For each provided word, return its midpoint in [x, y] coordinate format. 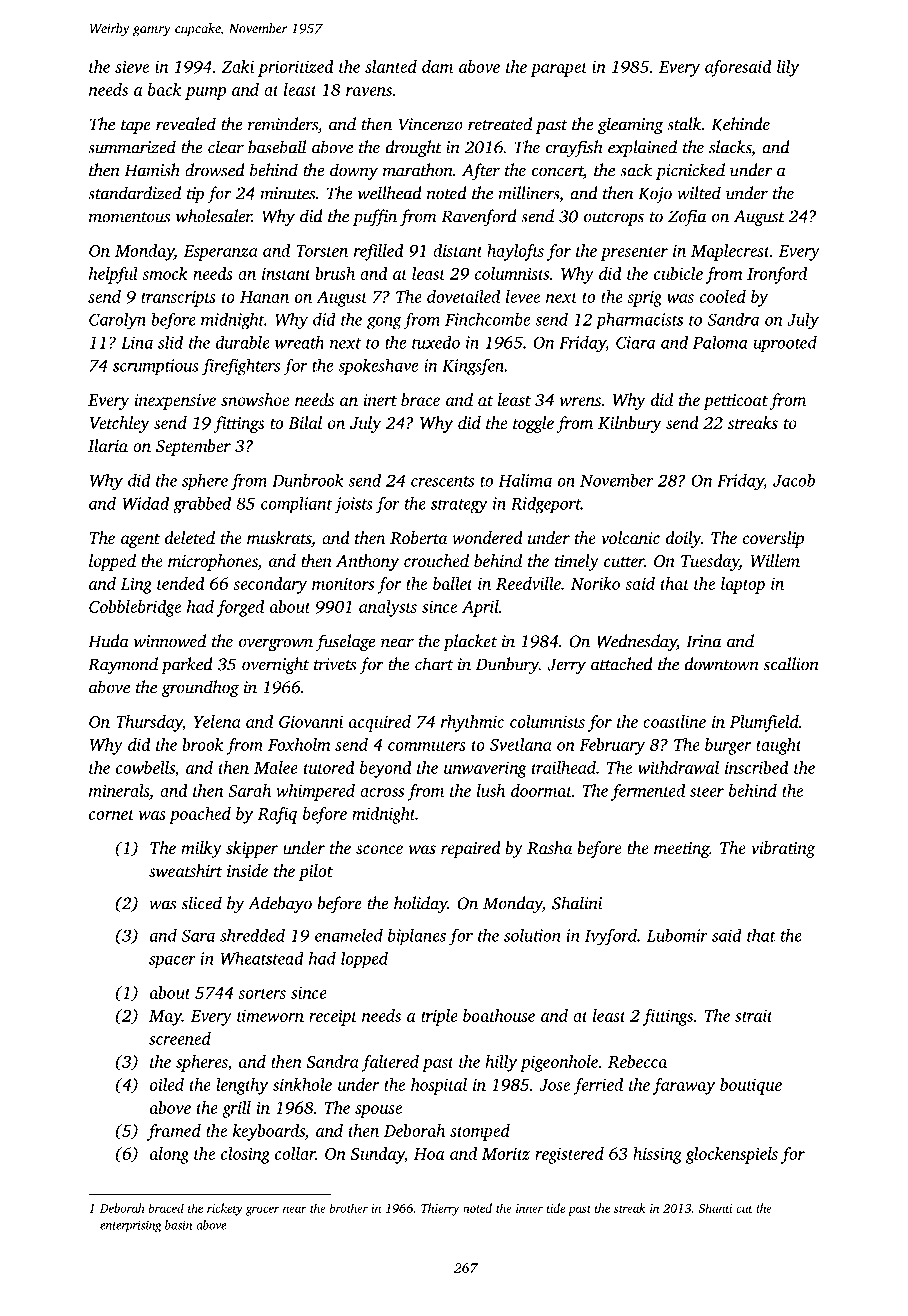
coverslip [773, 539]
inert [380, 400]
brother [349, 1208]
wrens [580, 401]
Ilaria [108, 445]
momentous [129, 217]
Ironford [777, 275]
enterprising [131, 1226]
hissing [657, 1155]
